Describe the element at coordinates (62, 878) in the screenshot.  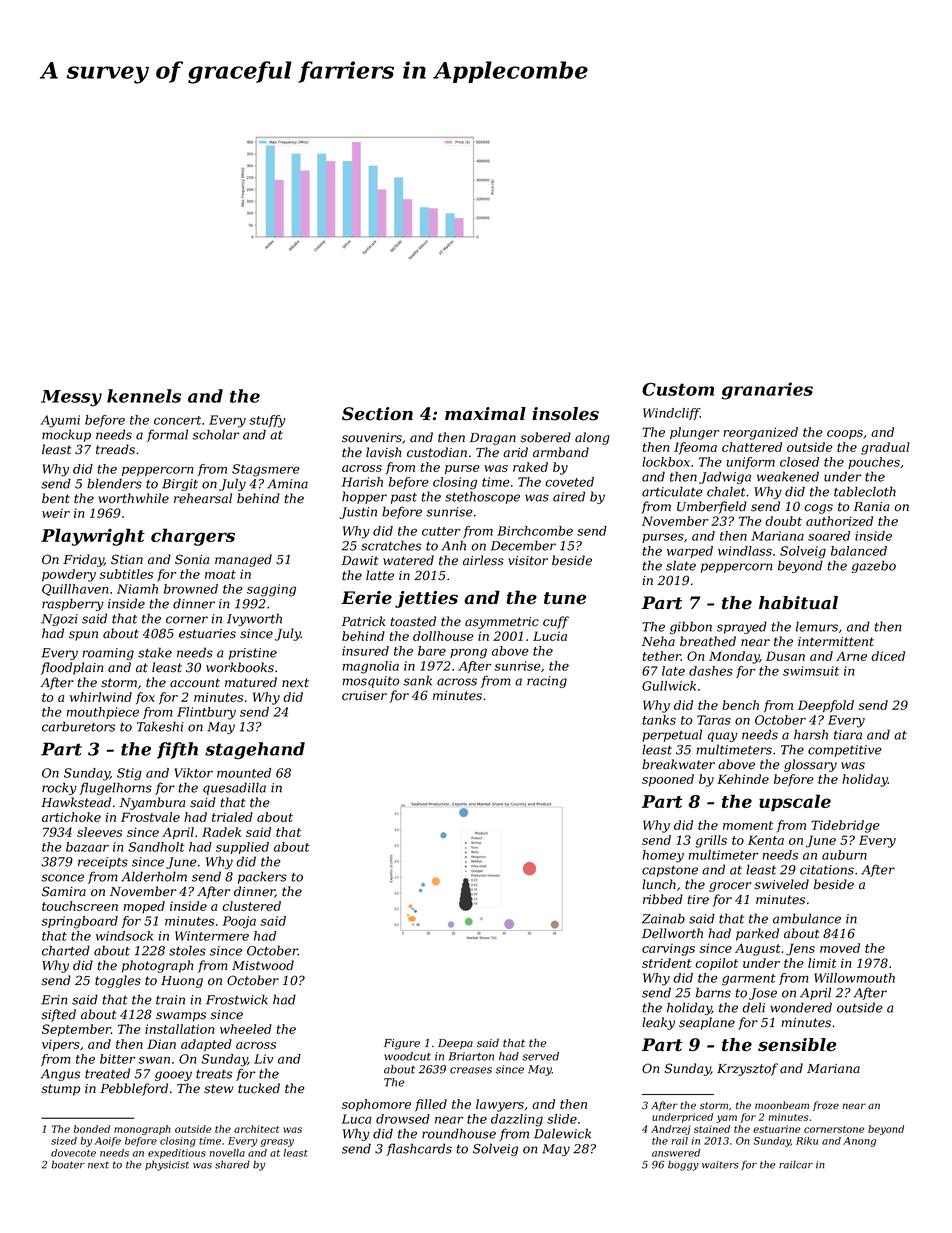
I see `sconce` at that location.
